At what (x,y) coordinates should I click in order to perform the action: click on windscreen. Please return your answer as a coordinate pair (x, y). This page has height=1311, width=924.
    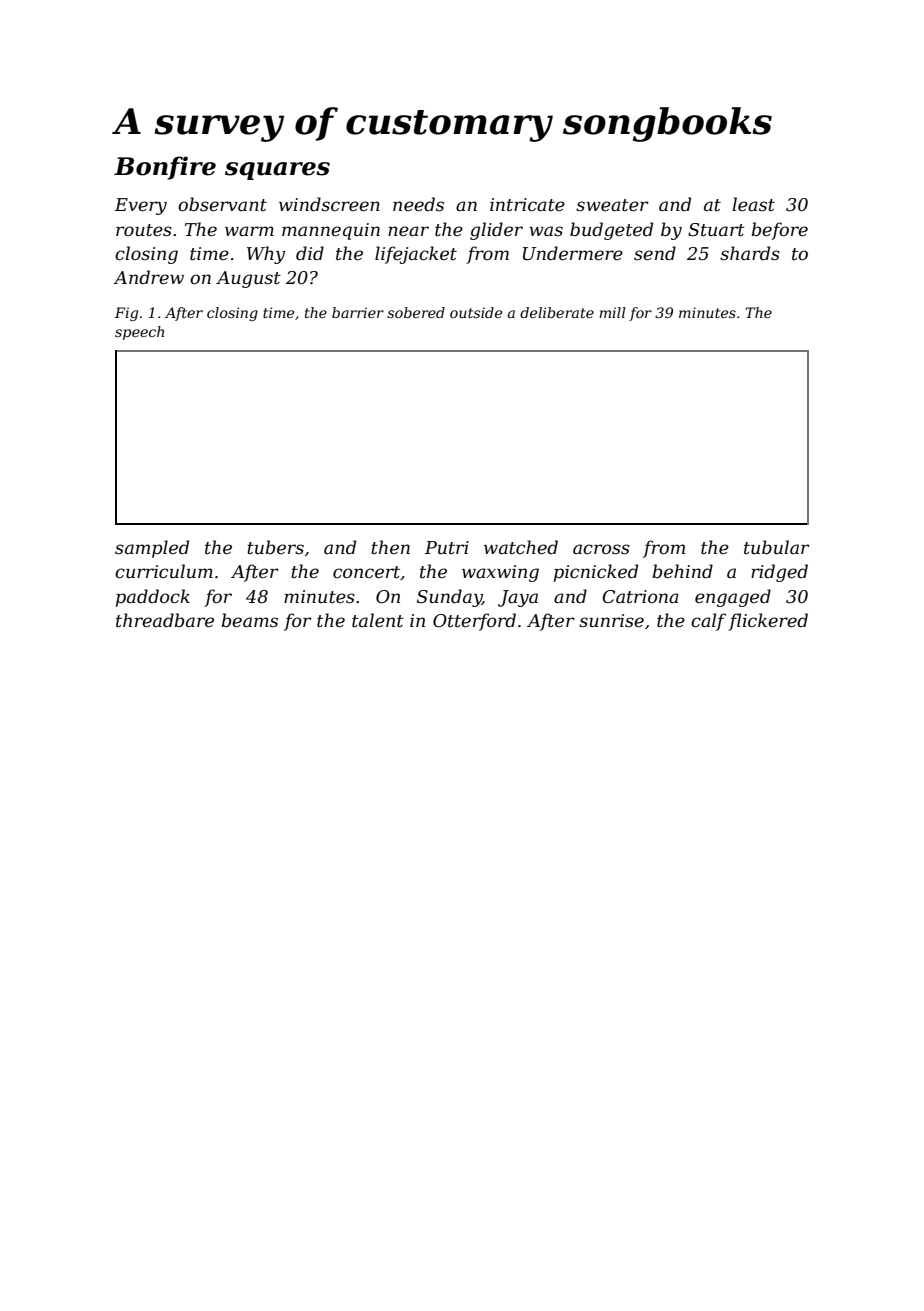
    Looking at the image, I should click on (329, 204).
